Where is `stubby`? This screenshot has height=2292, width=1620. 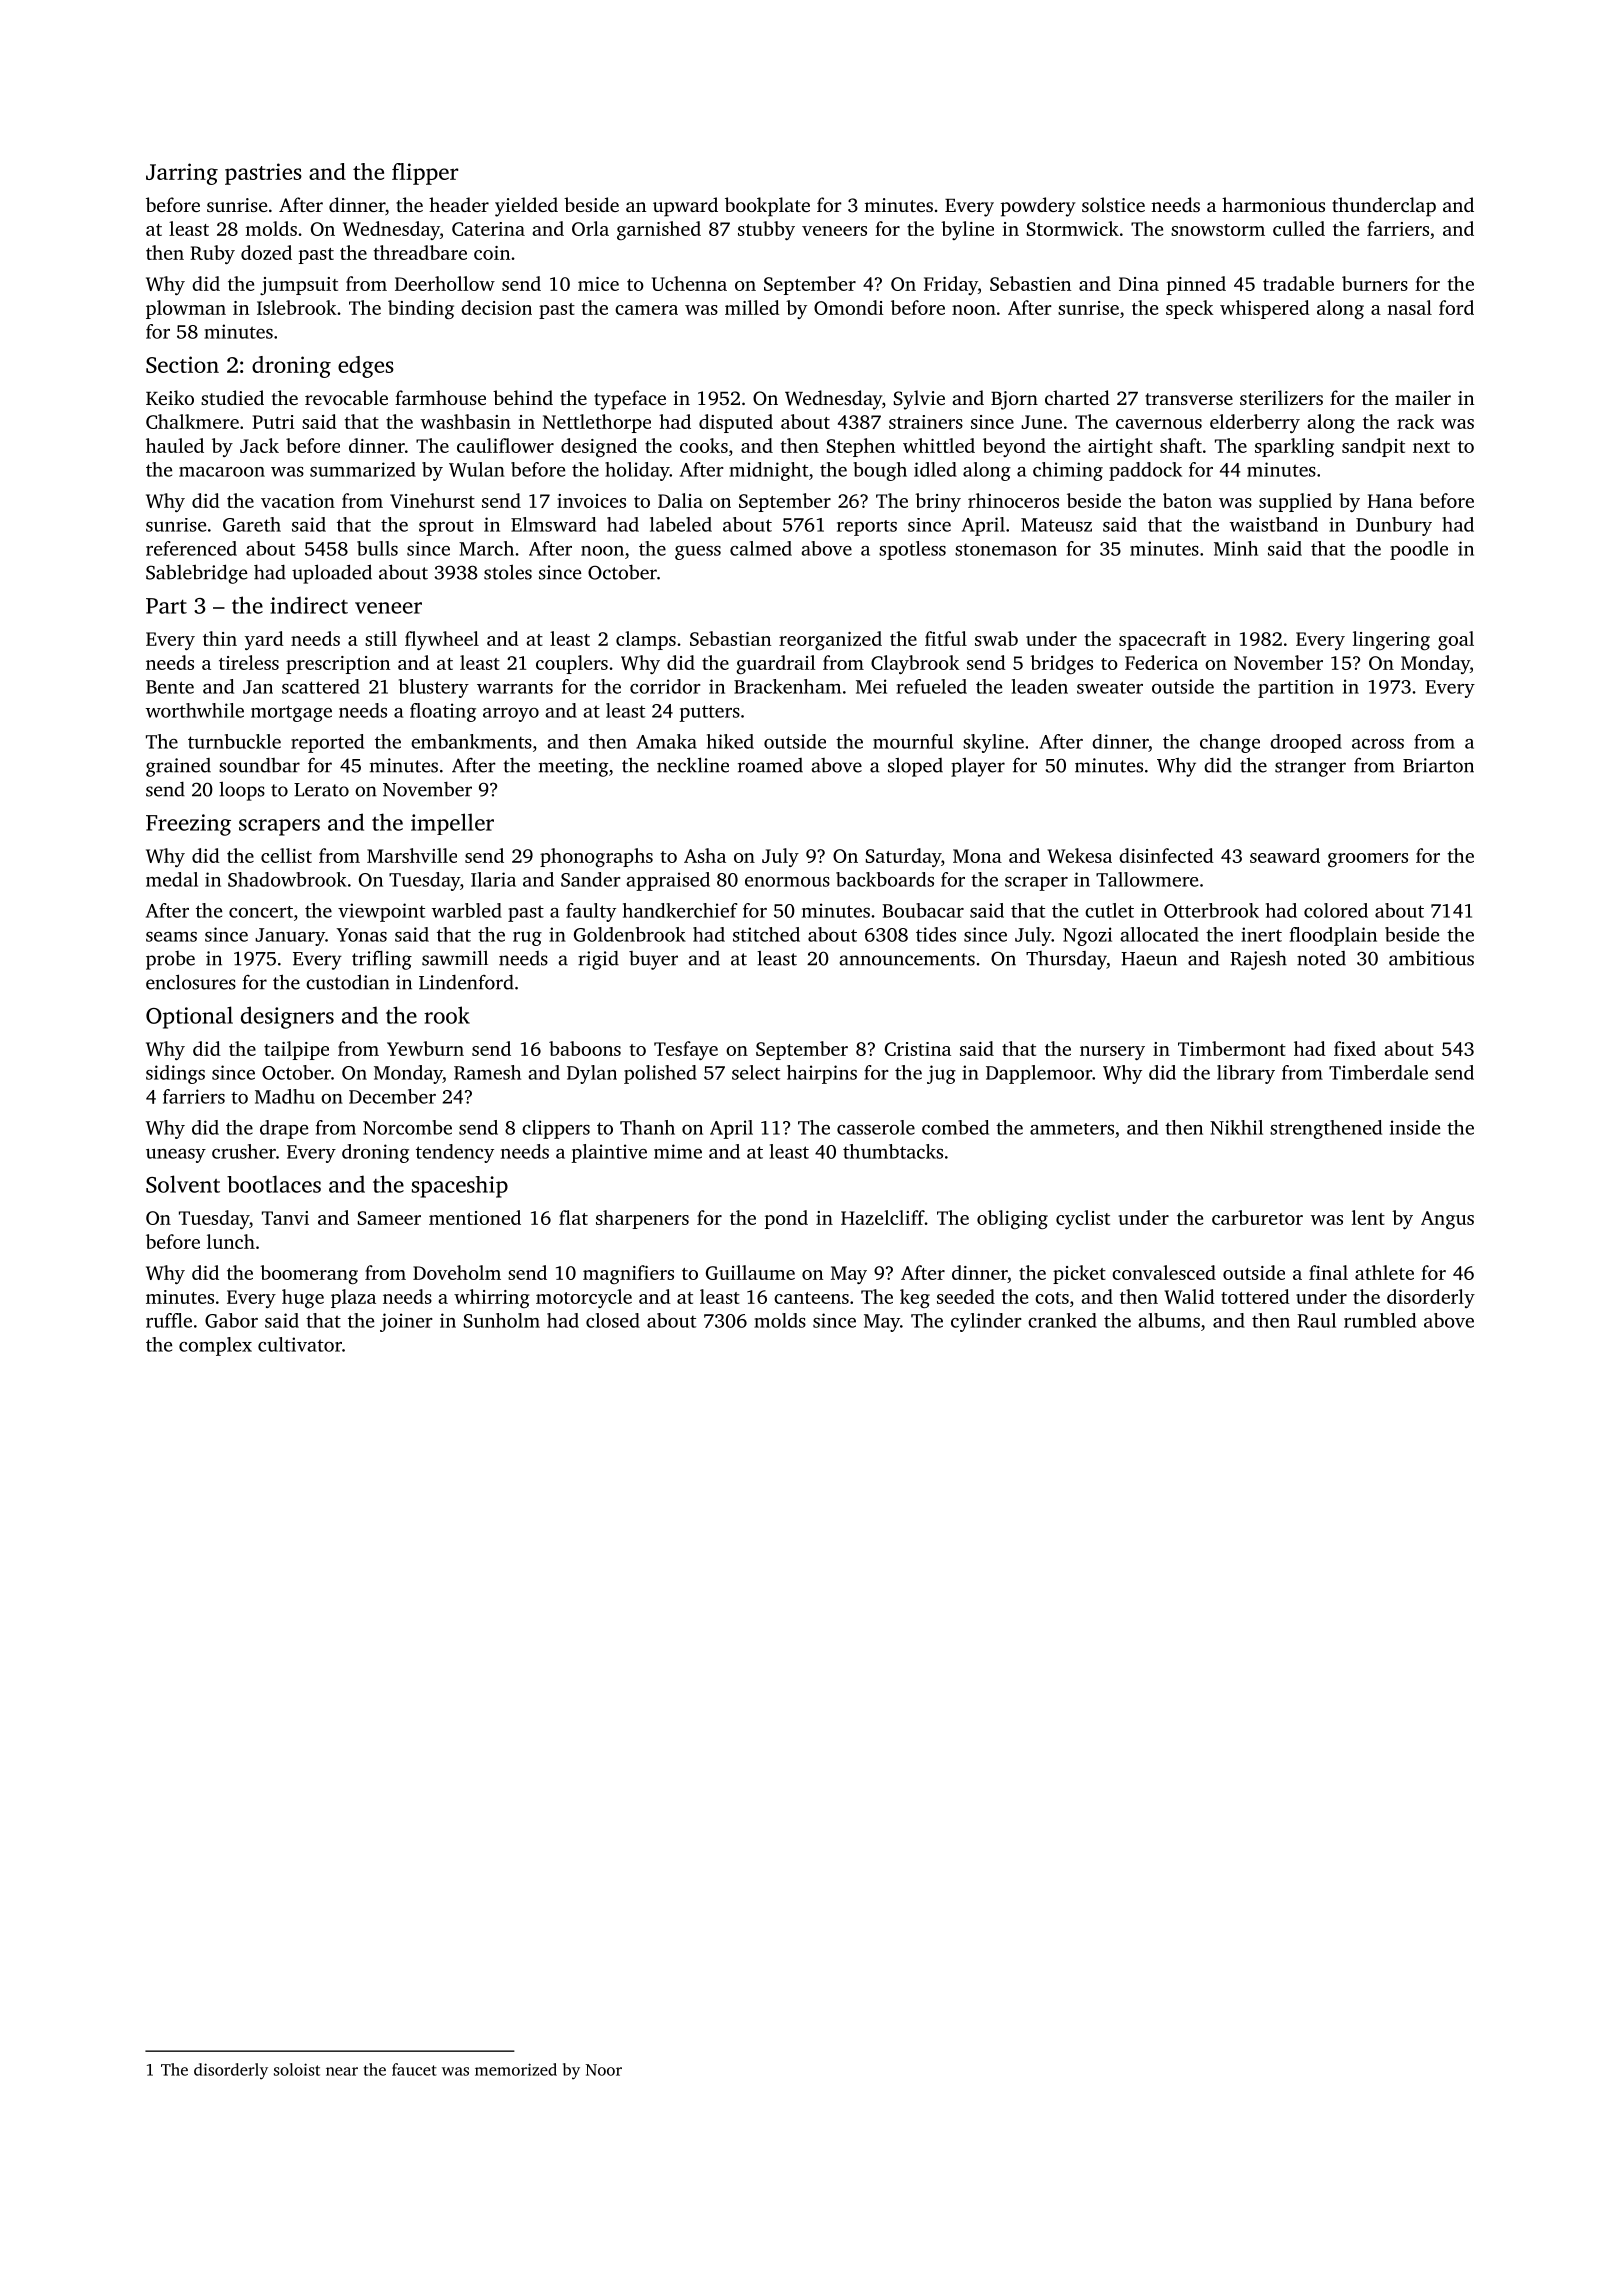 stubby is located at coordinates (766, 230).
